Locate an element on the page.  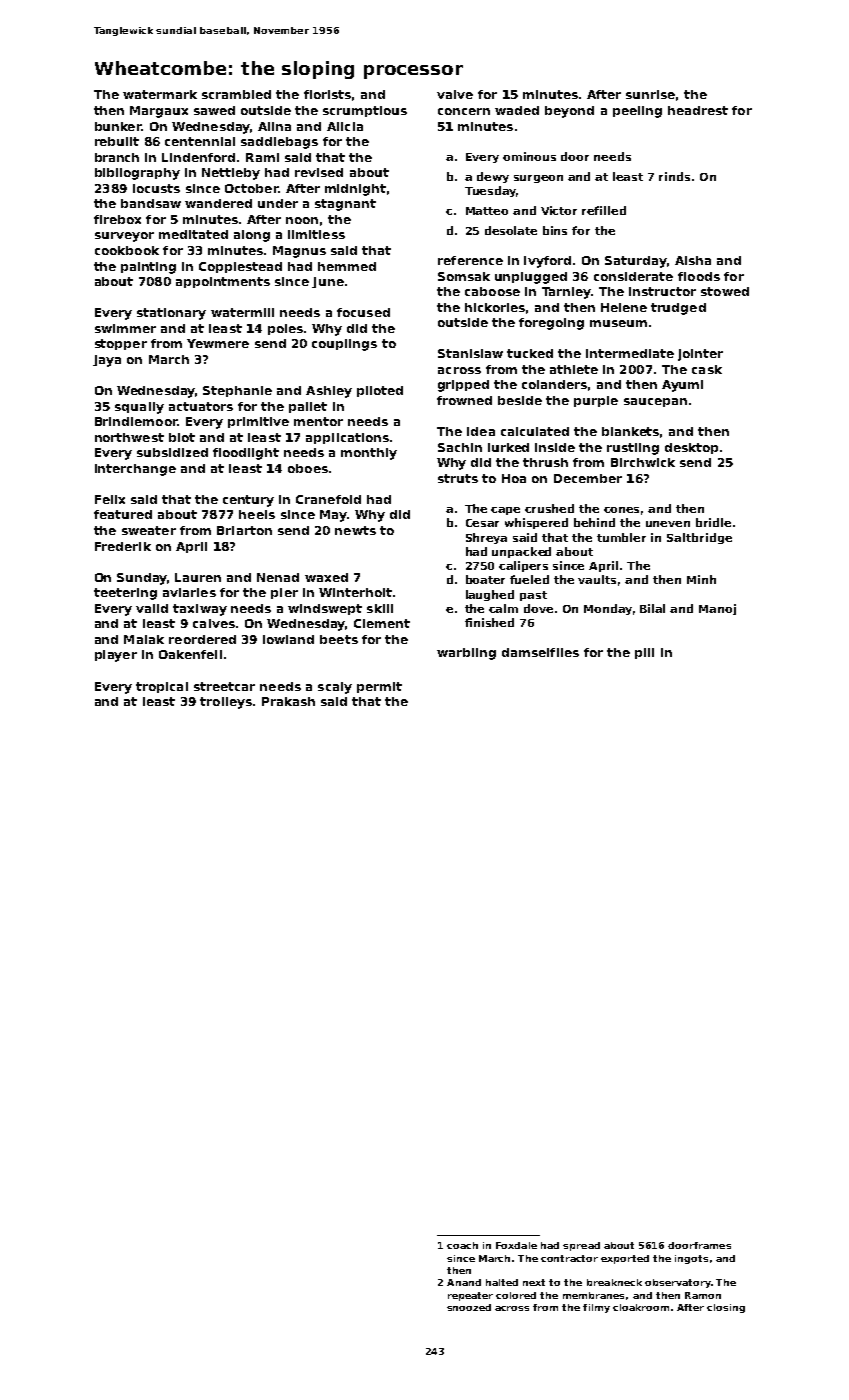
sweater is located at coordinates (149, 530).
